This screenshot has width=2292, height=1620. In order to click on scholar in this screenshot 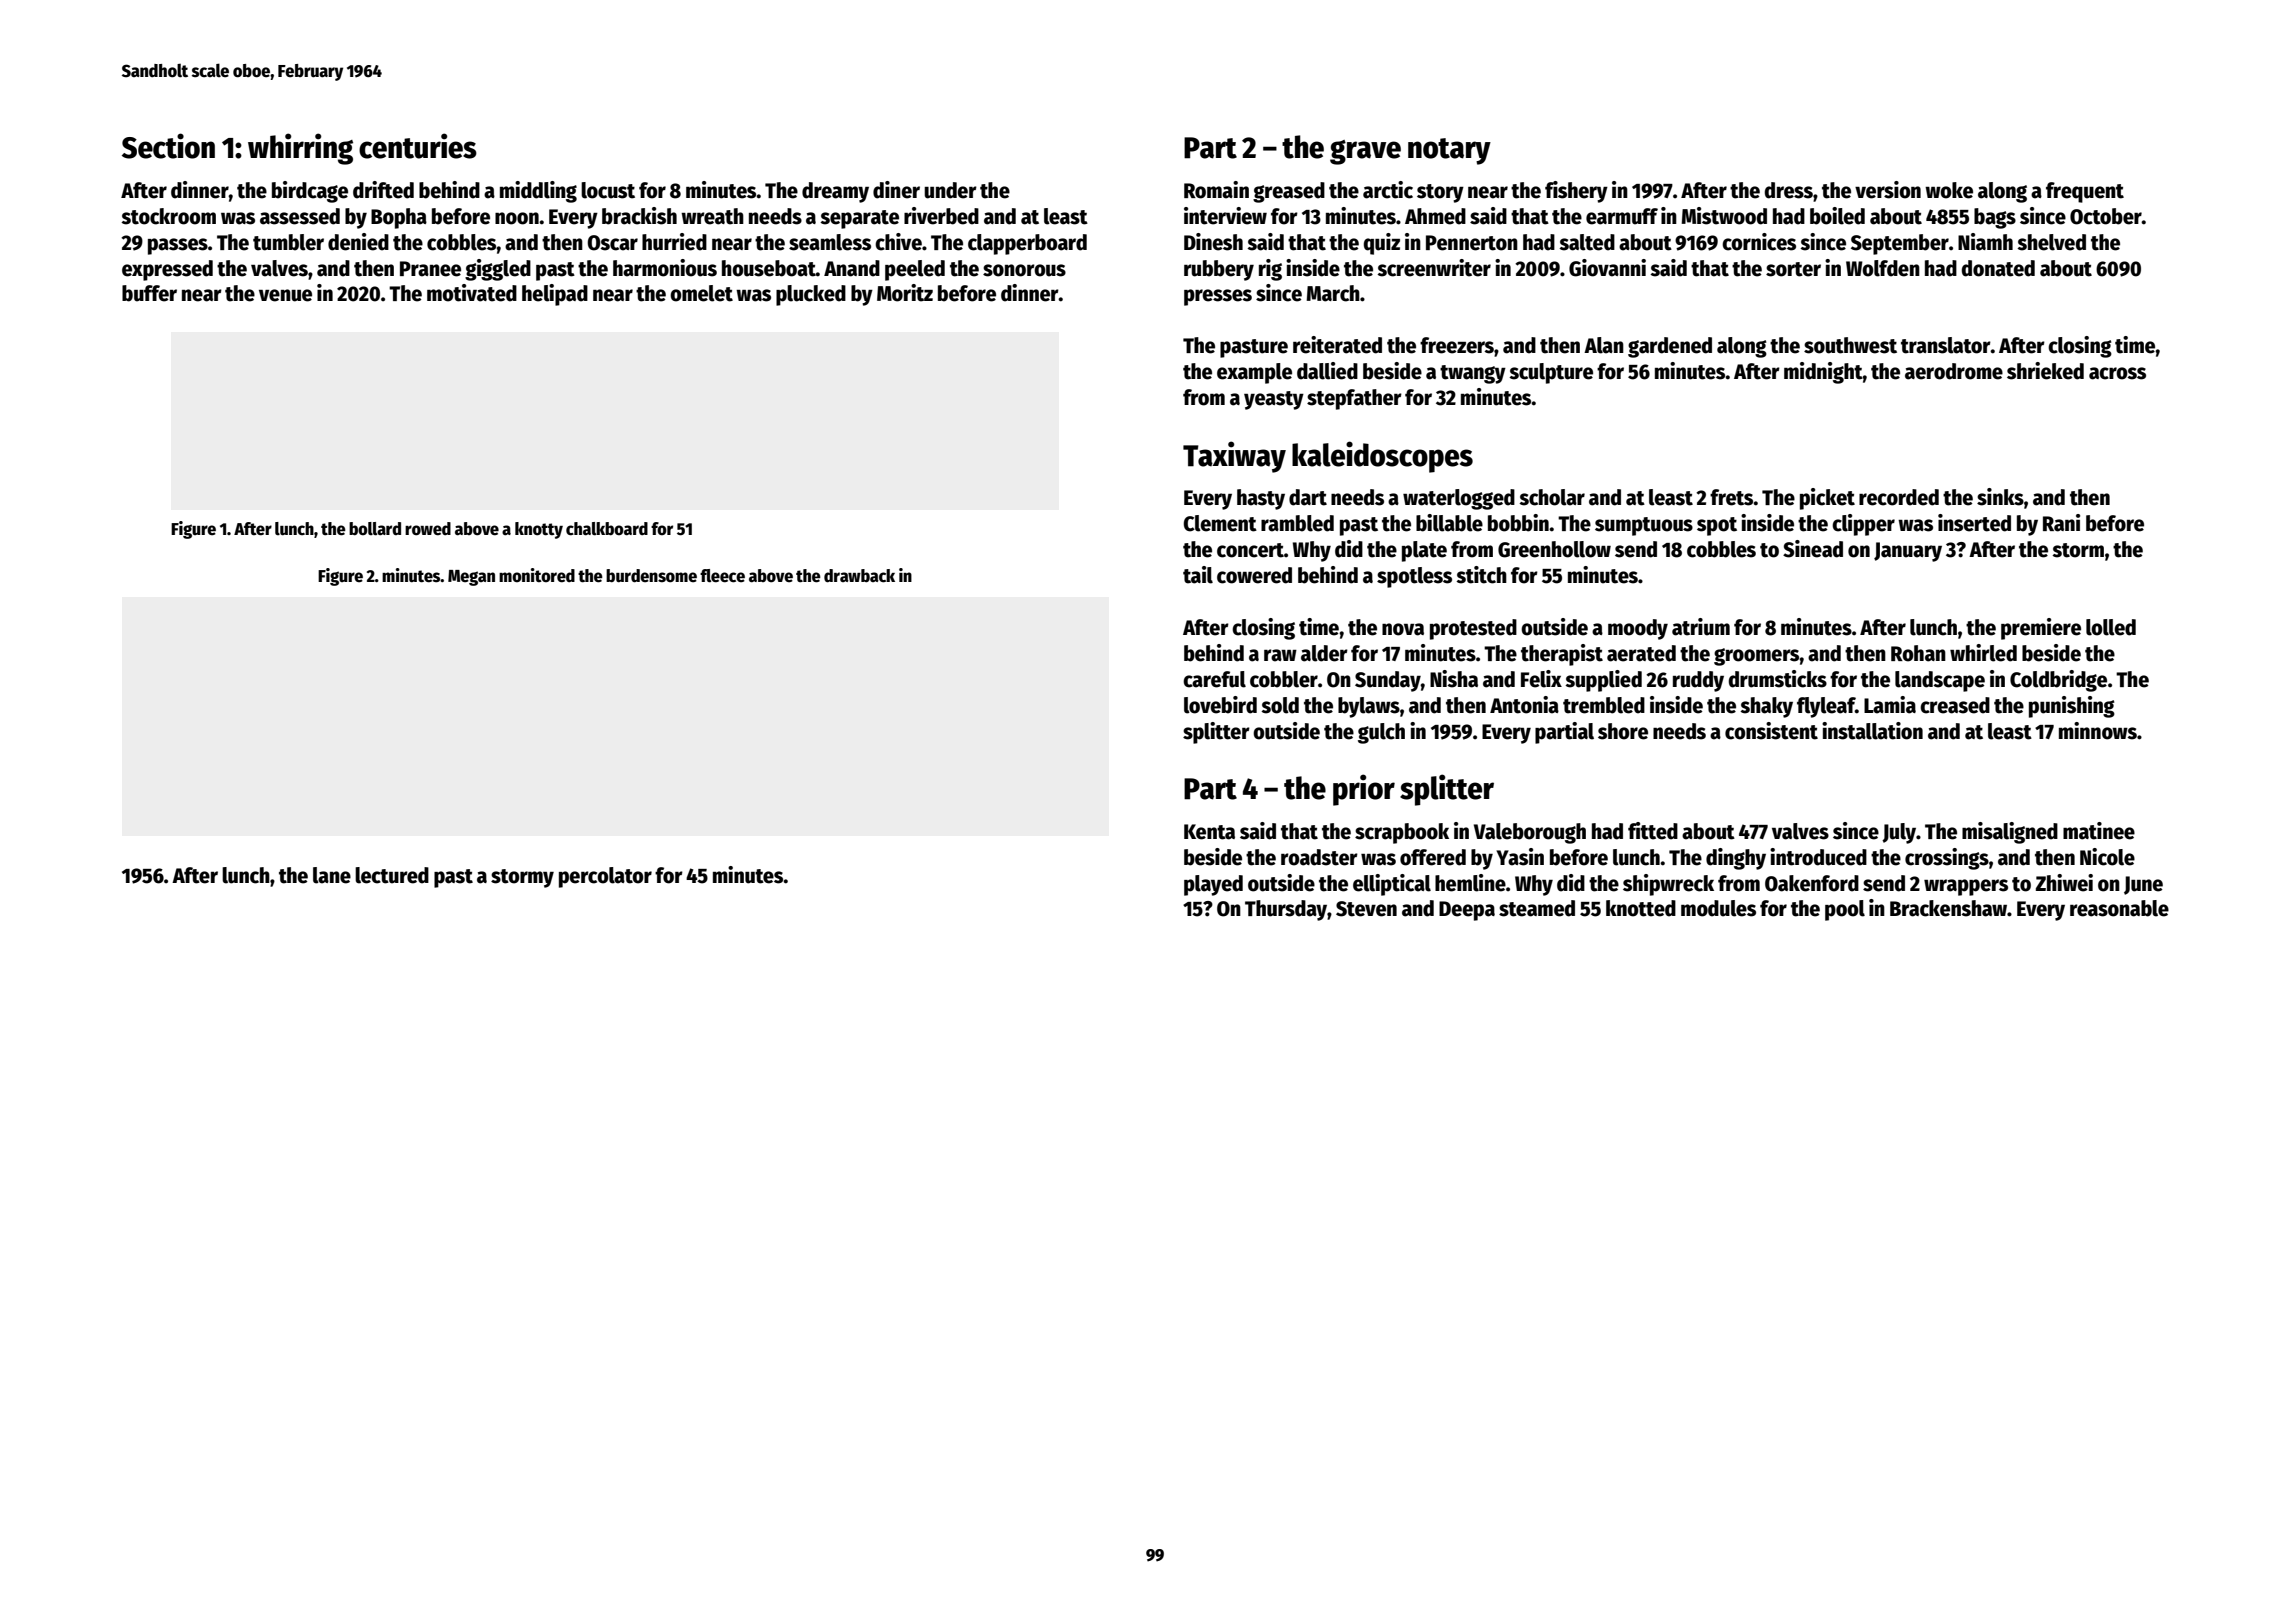, I will do `click(1552, 497)`.
